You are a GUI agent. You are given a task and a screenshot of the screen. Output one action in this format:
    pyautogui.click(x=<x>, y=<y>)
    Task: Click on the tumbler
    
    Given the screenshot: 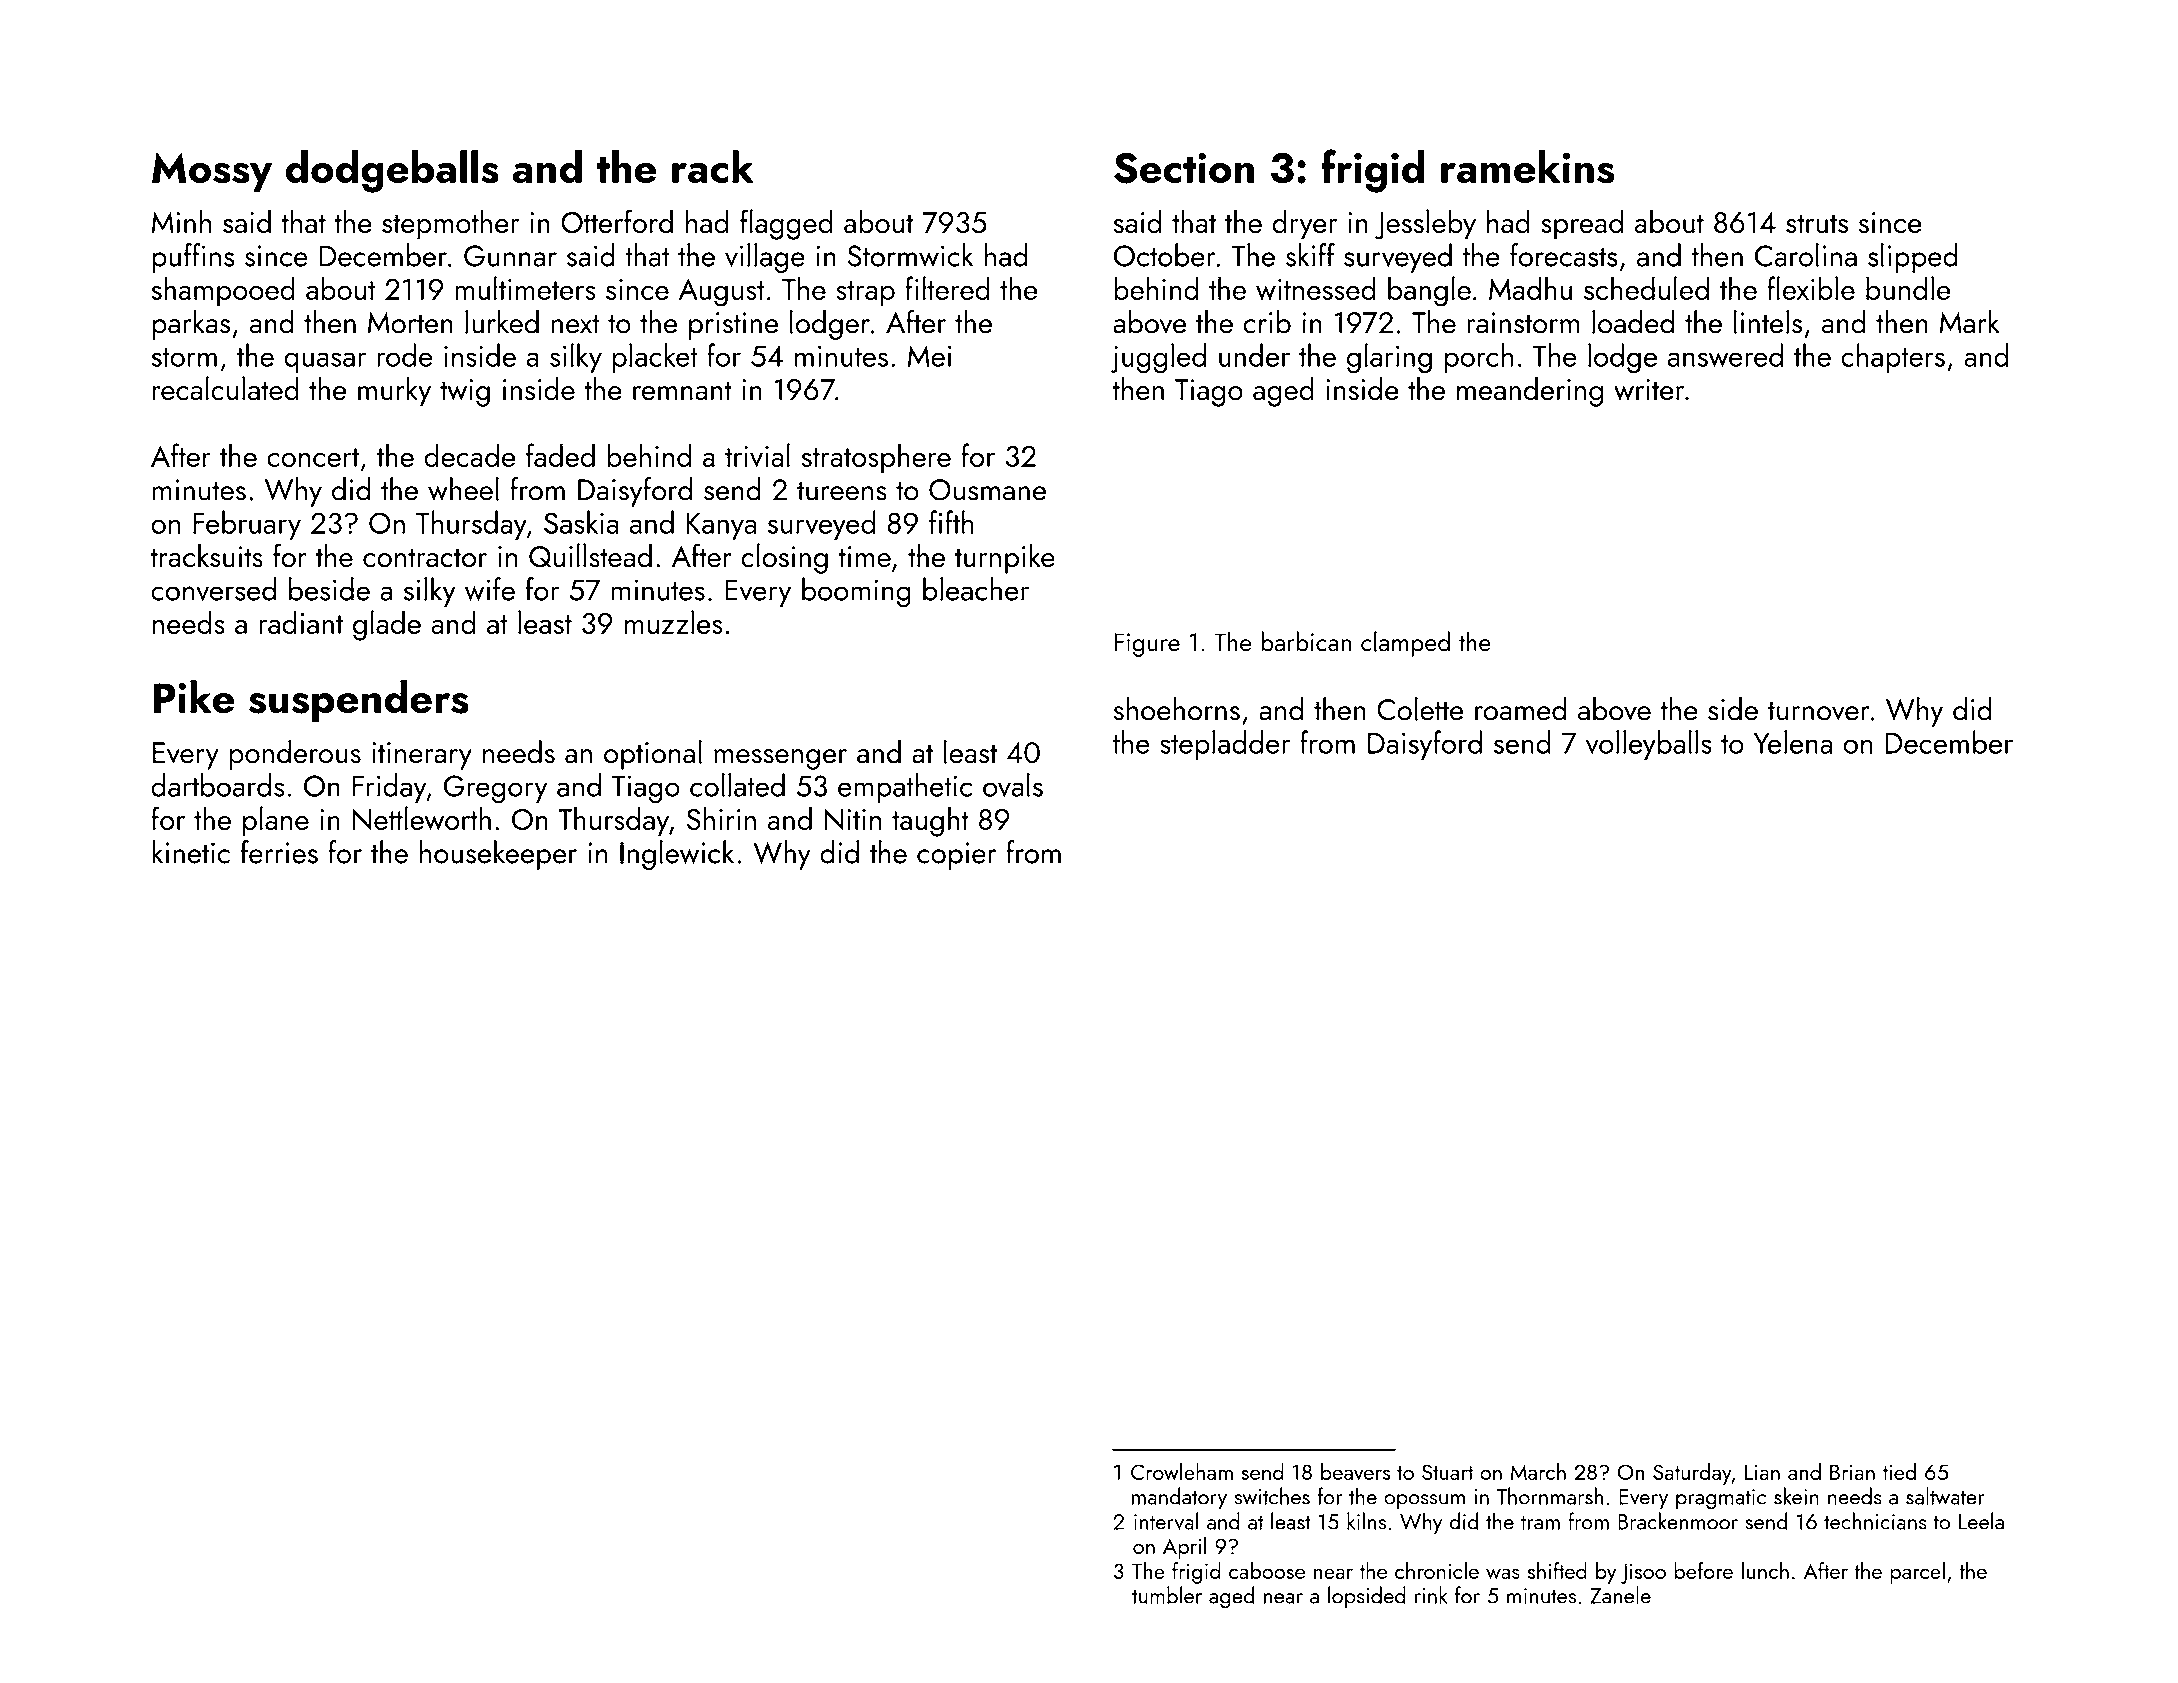 What is the action you would take?
    pyautogui.click(x=1167, y=1595)
